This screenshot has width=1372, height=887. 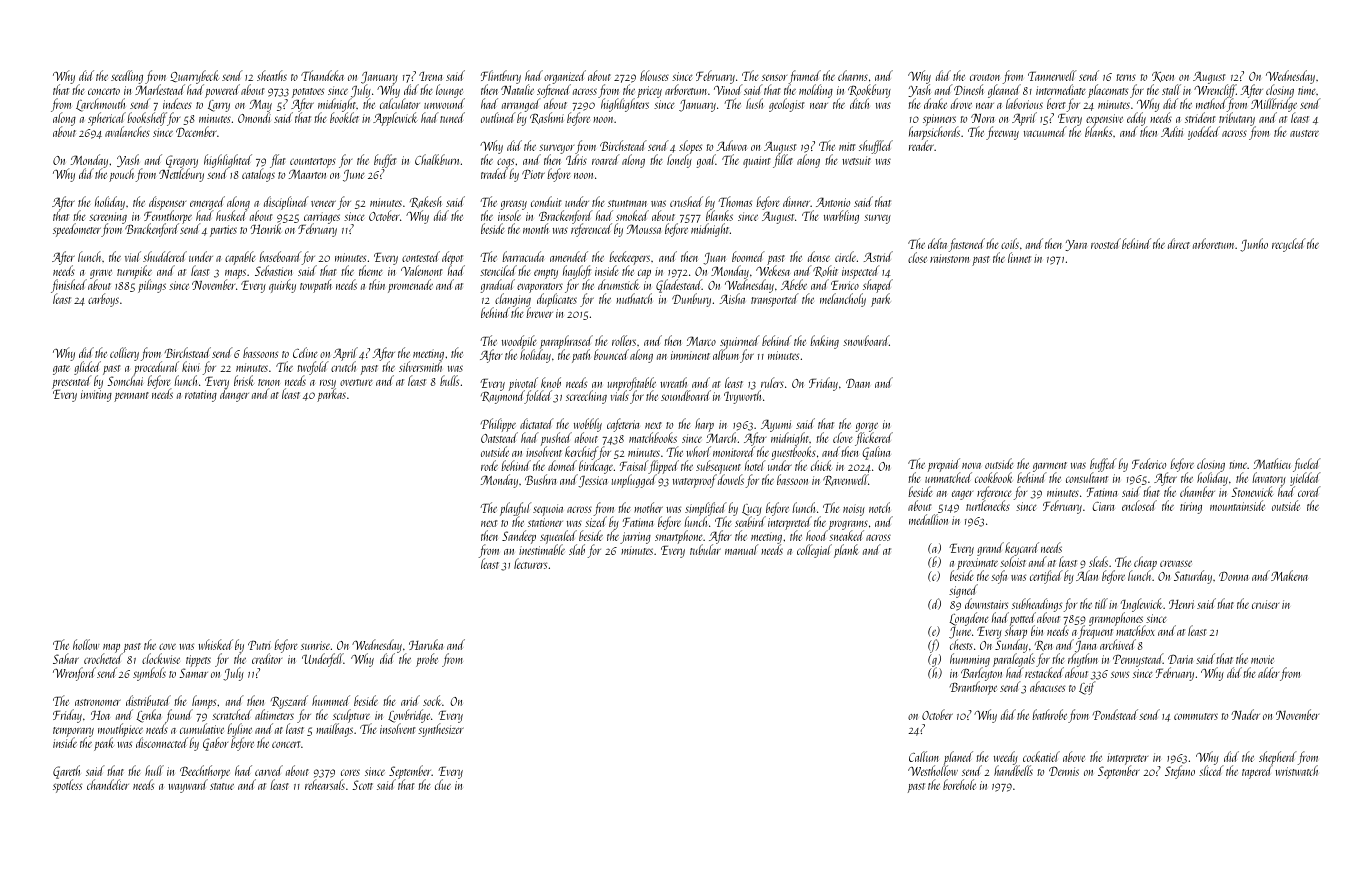 I want to click on Makena, so click(x=1289, y=575).
